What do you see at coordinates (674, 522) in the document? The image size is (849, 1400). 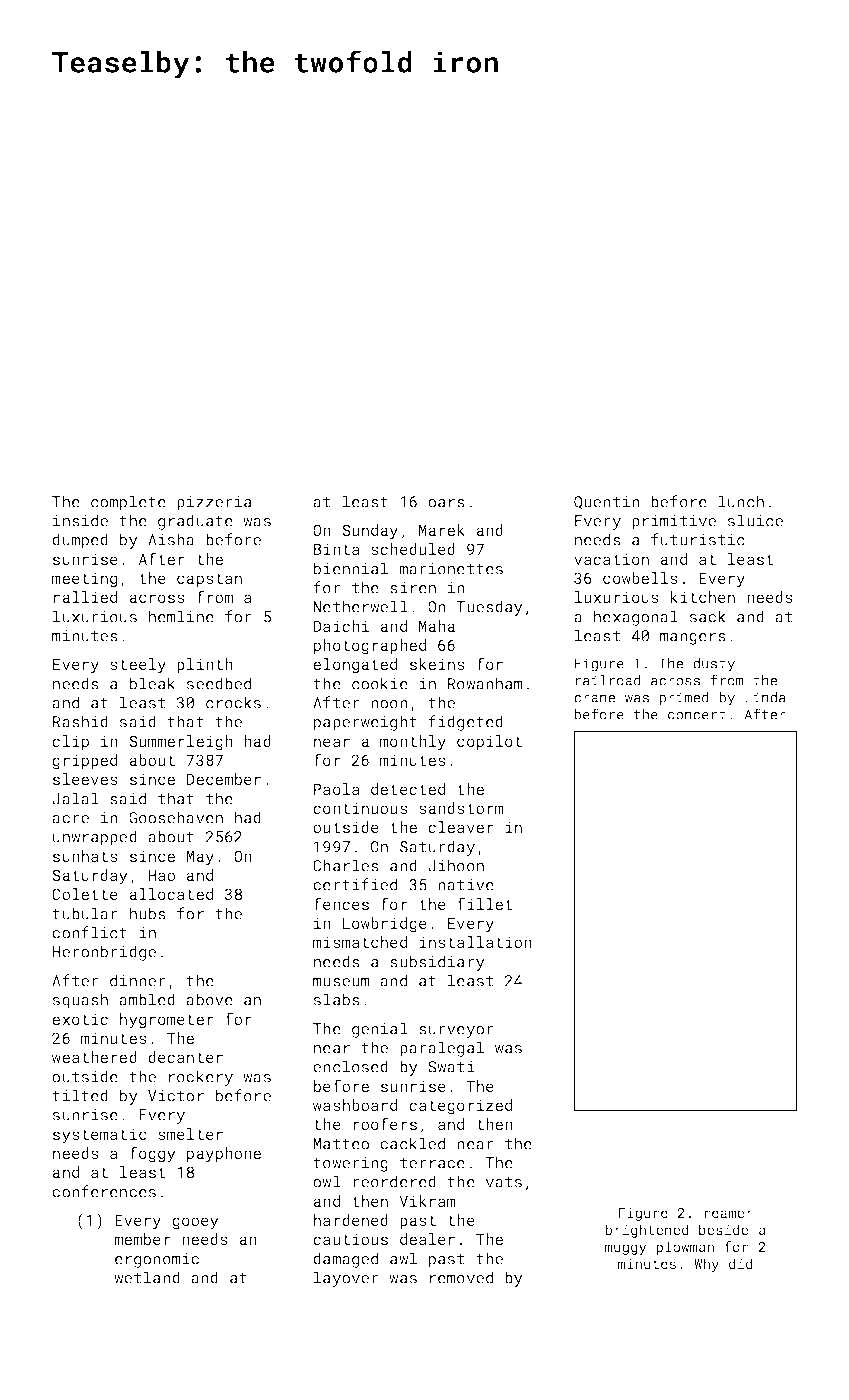 I see `primitive` at bounding box center [674, 522].
